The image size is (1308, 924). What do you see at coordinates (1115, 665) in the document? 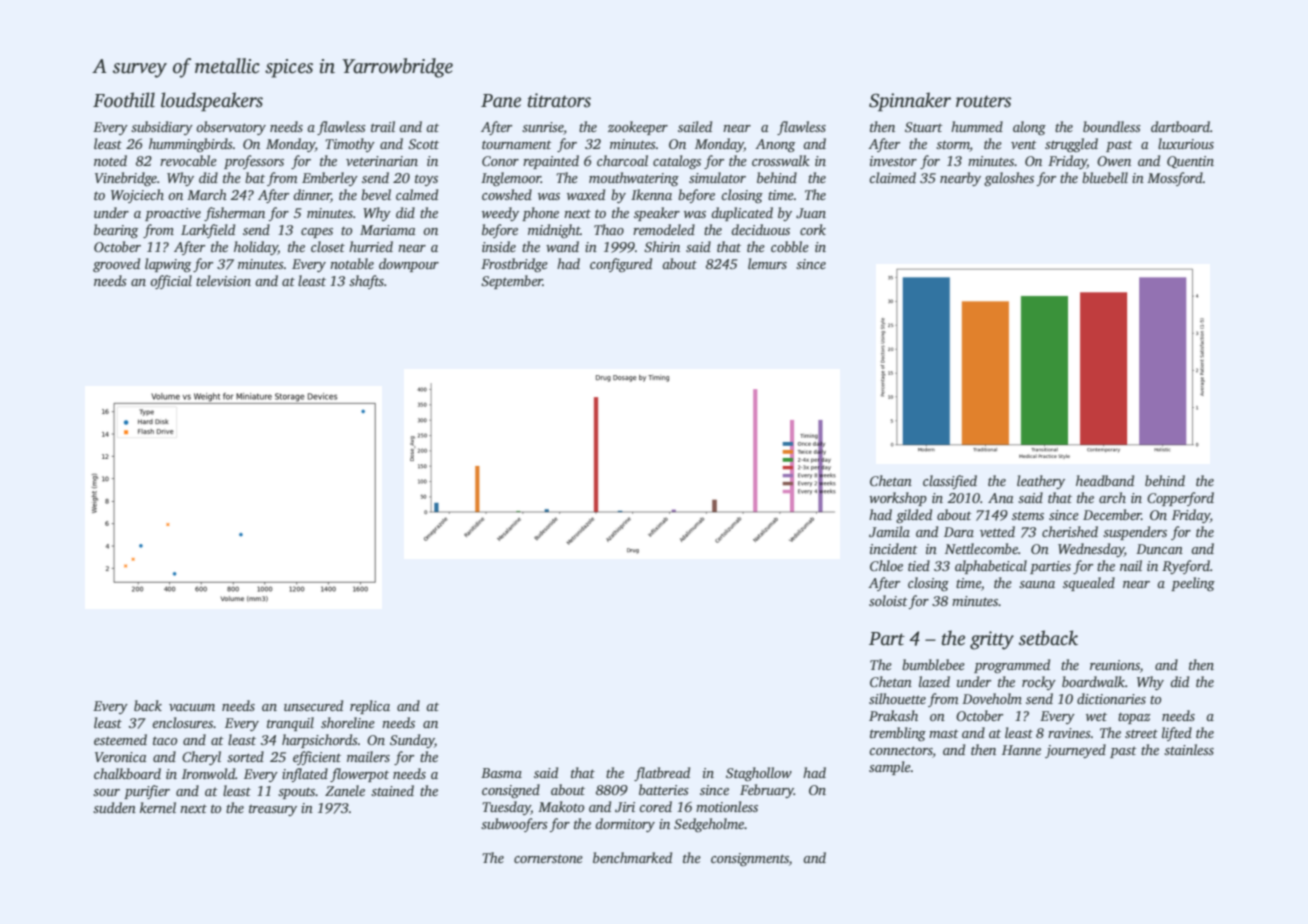
I see `reunions` at bounding box center [1115, 665].
